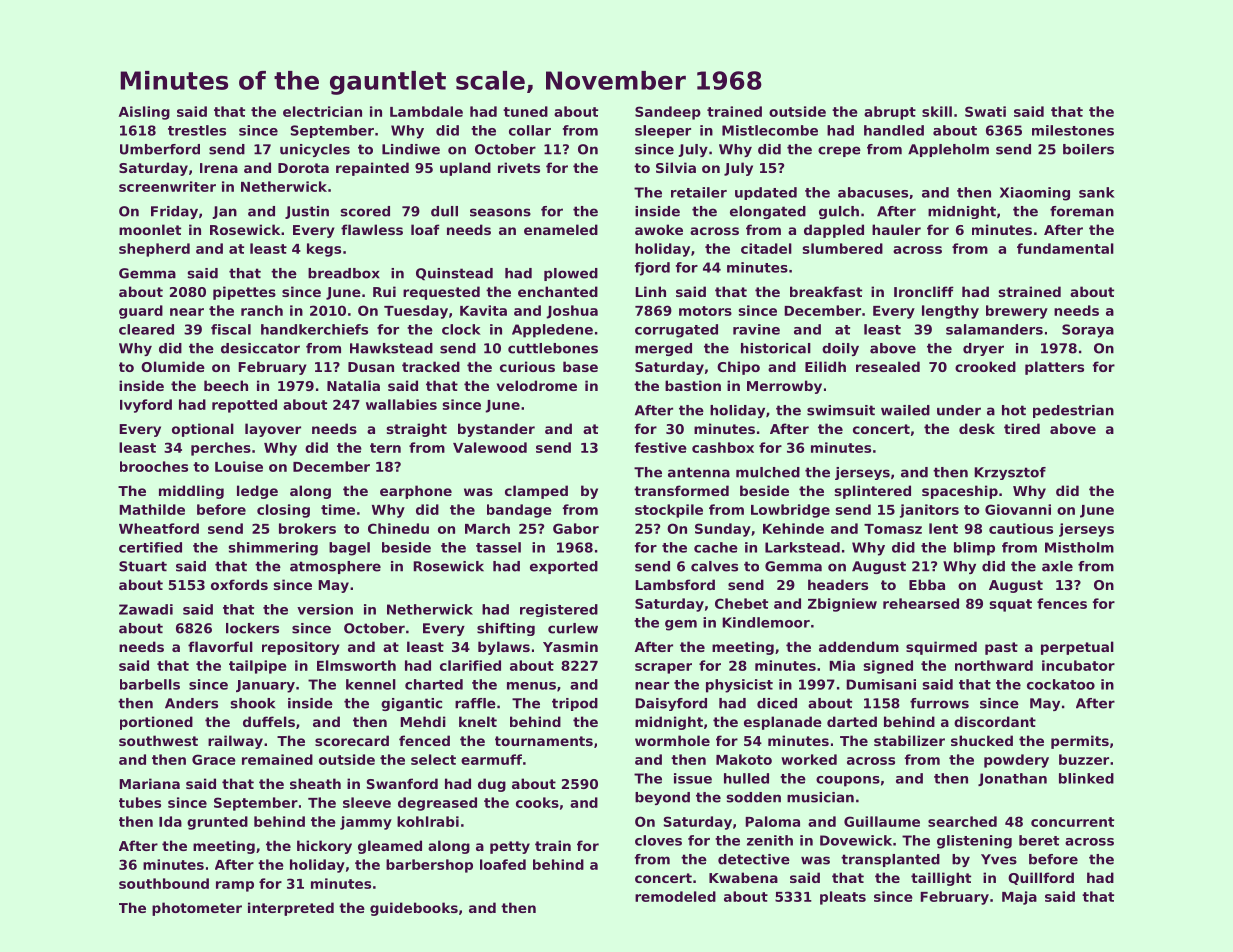  What do you see at coordinates (322, 111) in the document?
I see `electrician` at bounding box center [322, 111].
